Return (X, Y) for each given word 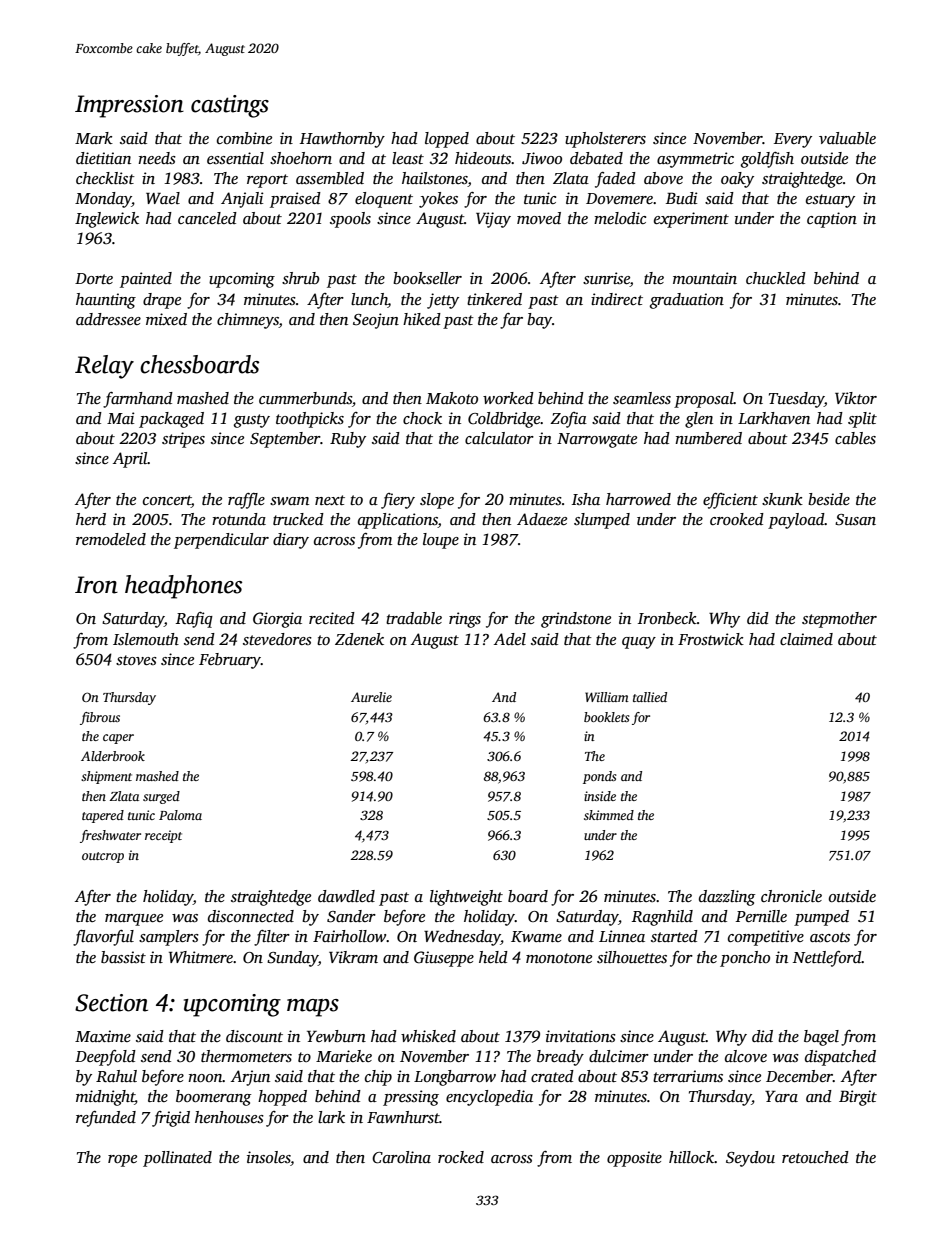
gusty (252, 421)
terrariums (688, 1076)
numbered (708, 438)
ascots (830, 937)
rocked (461, 1157)
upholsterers (605, 140)
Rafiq (194, 620)
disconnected (251, 916)
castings (230, 106)
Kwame (536, 936)
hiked (422, 319)
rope (122, 1161)
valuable (847, 138)
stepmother (839, 620)
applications (398, 521)
